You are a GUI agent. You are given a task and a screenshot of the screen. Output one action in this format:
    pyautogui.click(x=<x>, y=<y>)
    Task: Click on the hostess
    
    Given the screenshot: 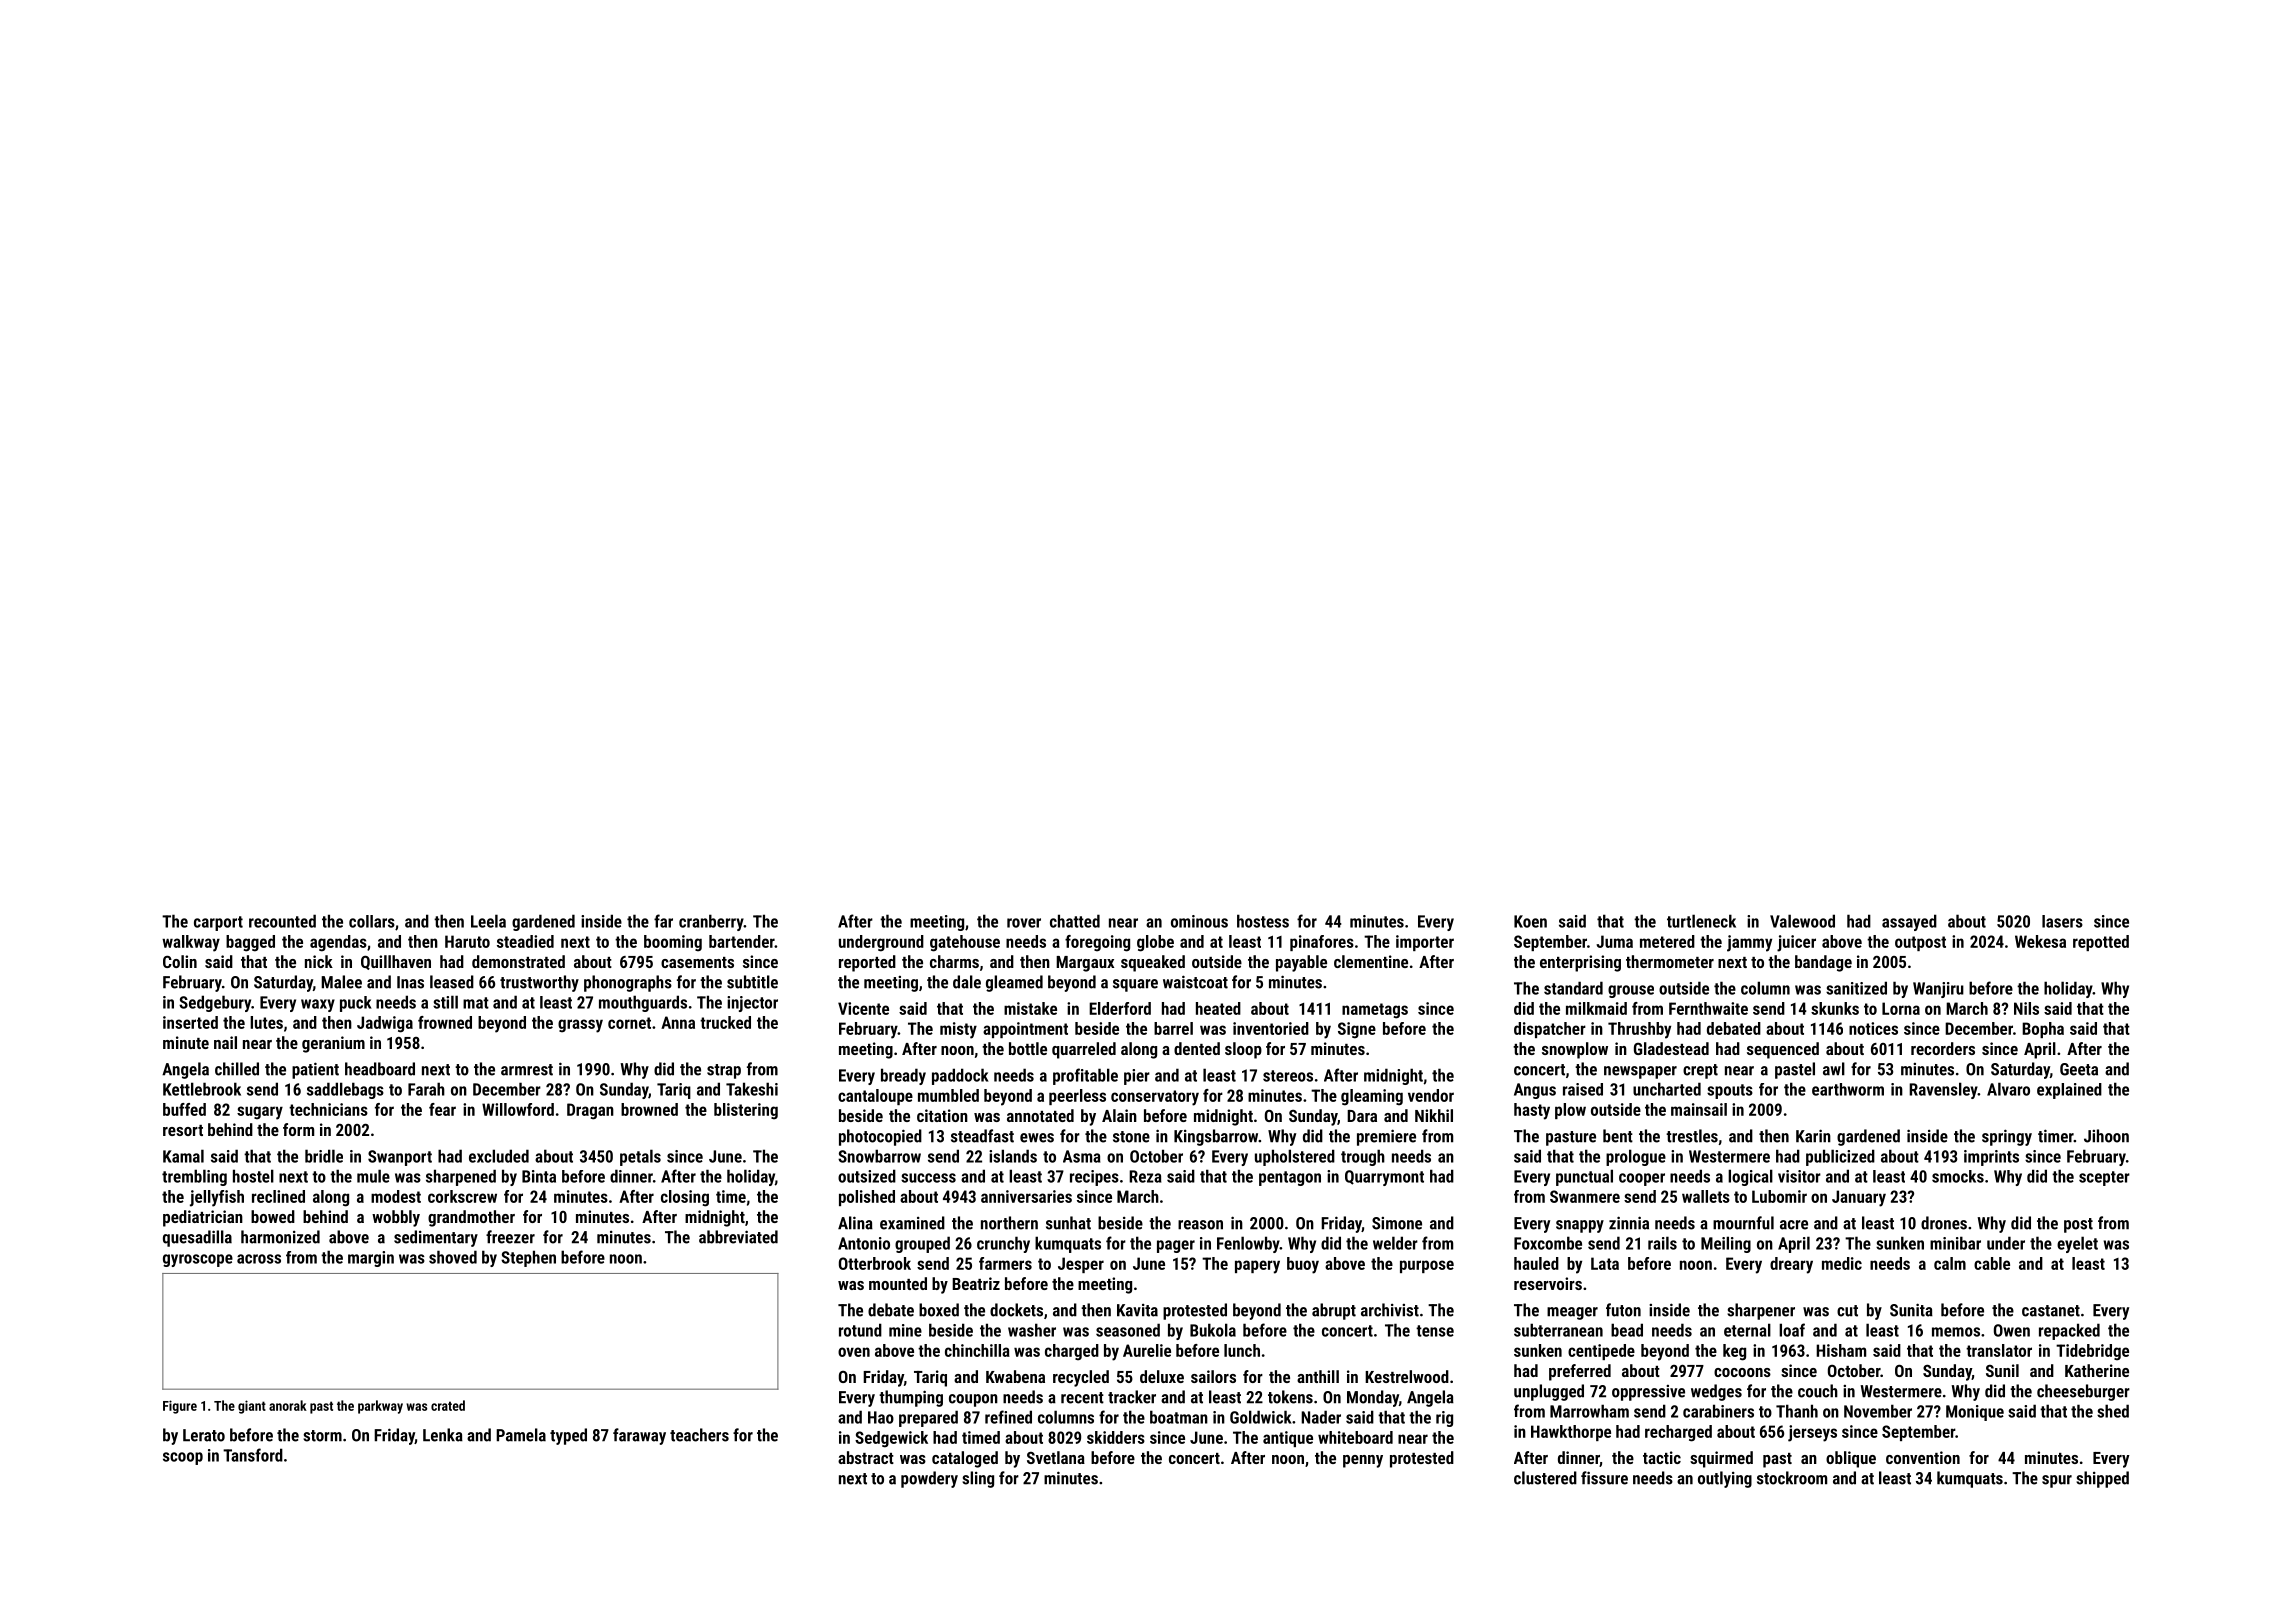 What is the action you would take?
    pyautogui.click(x=1263, y=921)
